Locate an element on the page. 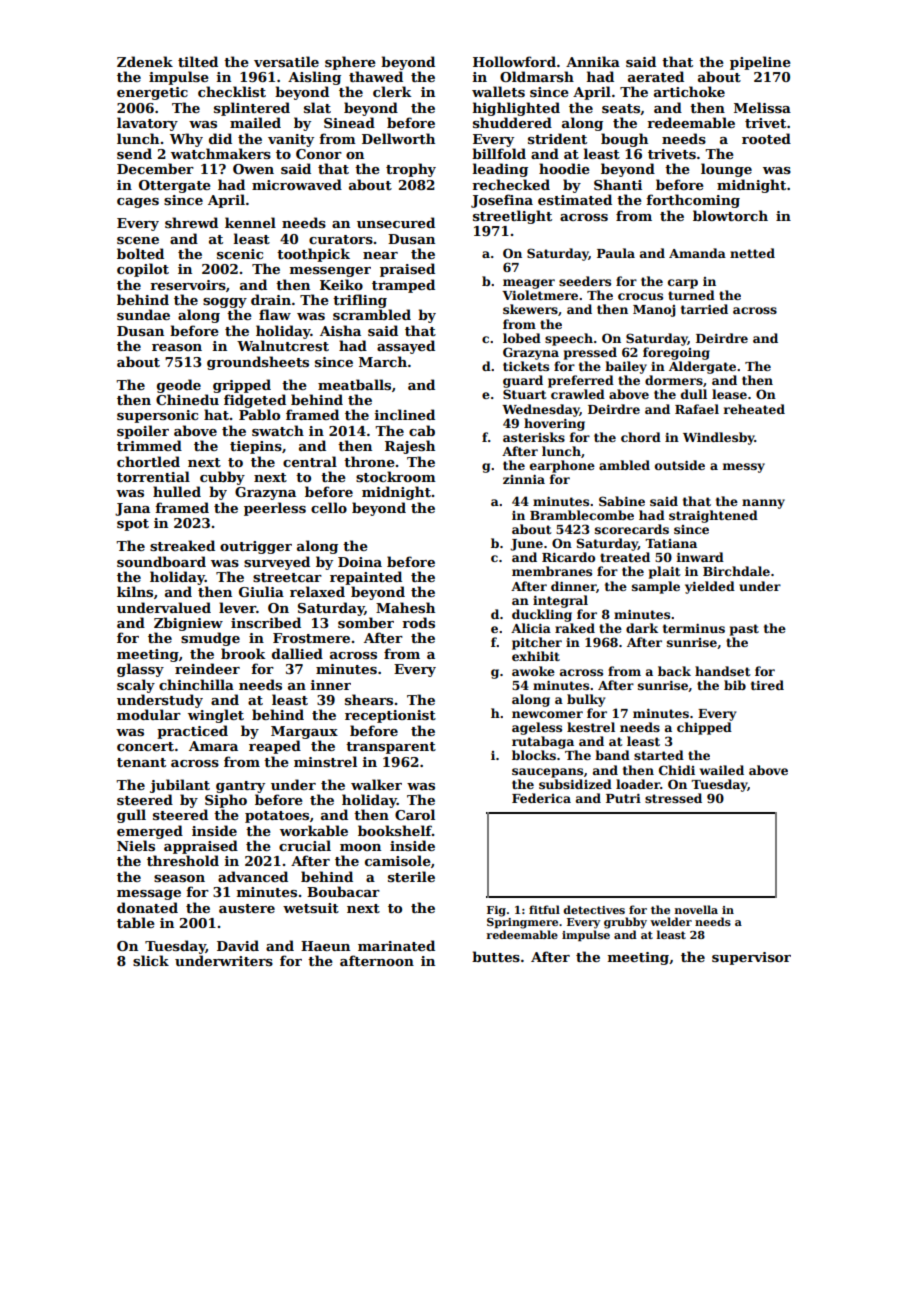  shears is located at coordinates (369, 699).
